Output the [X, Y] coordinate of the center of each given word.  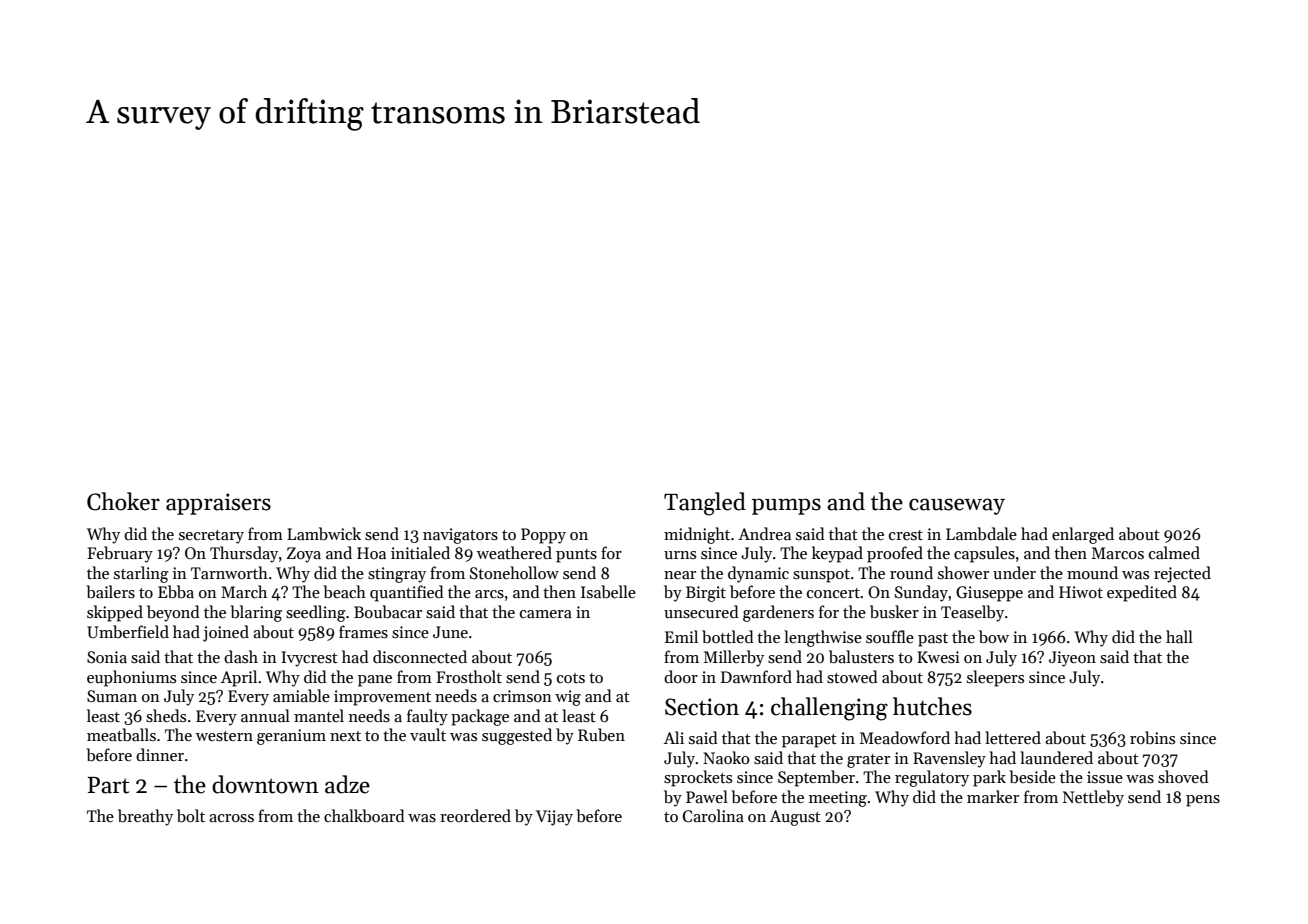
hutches [932, 706]
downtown [265, 784]
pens [1203, 801]
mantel [319, 715]
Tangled [705, 504]
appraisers [218, 504]
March [244, 591]
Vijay [554, 818]
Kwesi [938, 657]
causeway [957, 506]
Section [702, 707]
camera [546, 614]
